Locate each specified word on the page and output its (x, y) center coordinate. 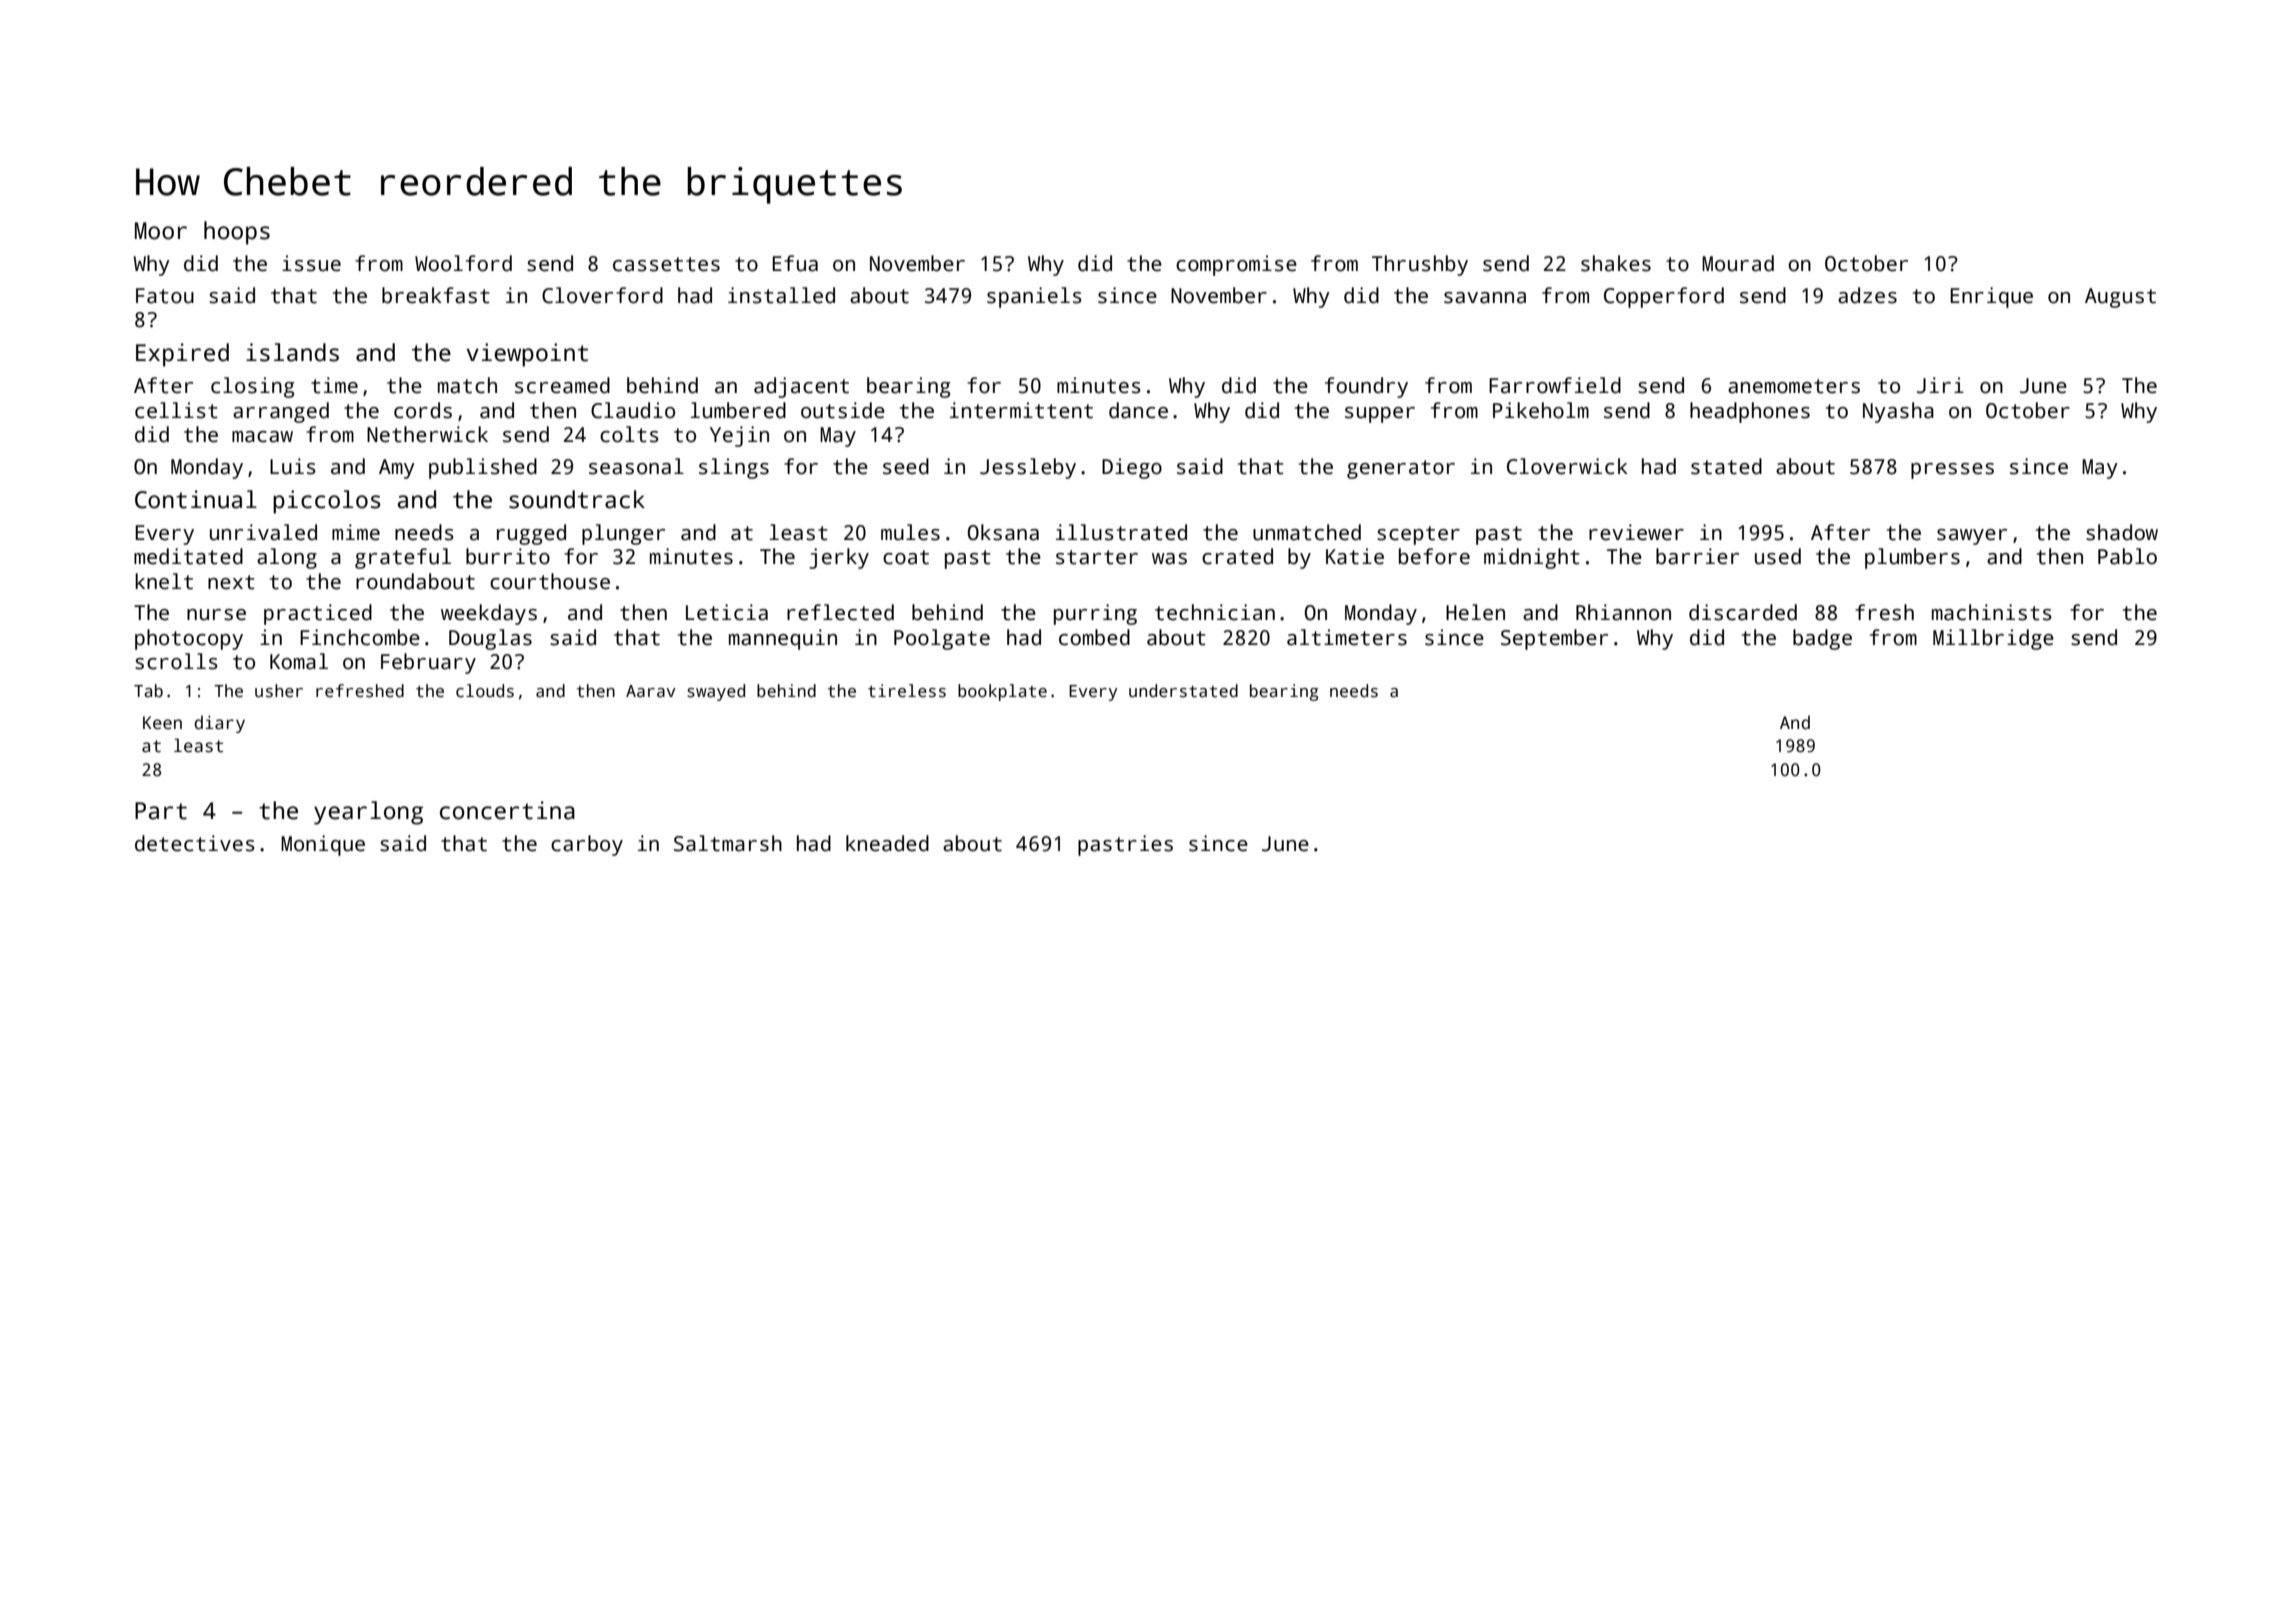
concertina (507, 810)
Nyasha (1898, 412)
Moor (161, 231)
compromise (1236, 265)
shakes (1616, 263)
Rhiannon (1623, 612)
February (428, 663)
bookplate (1002, 692)
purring (1095, 614)
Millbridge (1993, 639)
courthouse (550, 581)
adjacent (801, 387)
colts (629, 434)
